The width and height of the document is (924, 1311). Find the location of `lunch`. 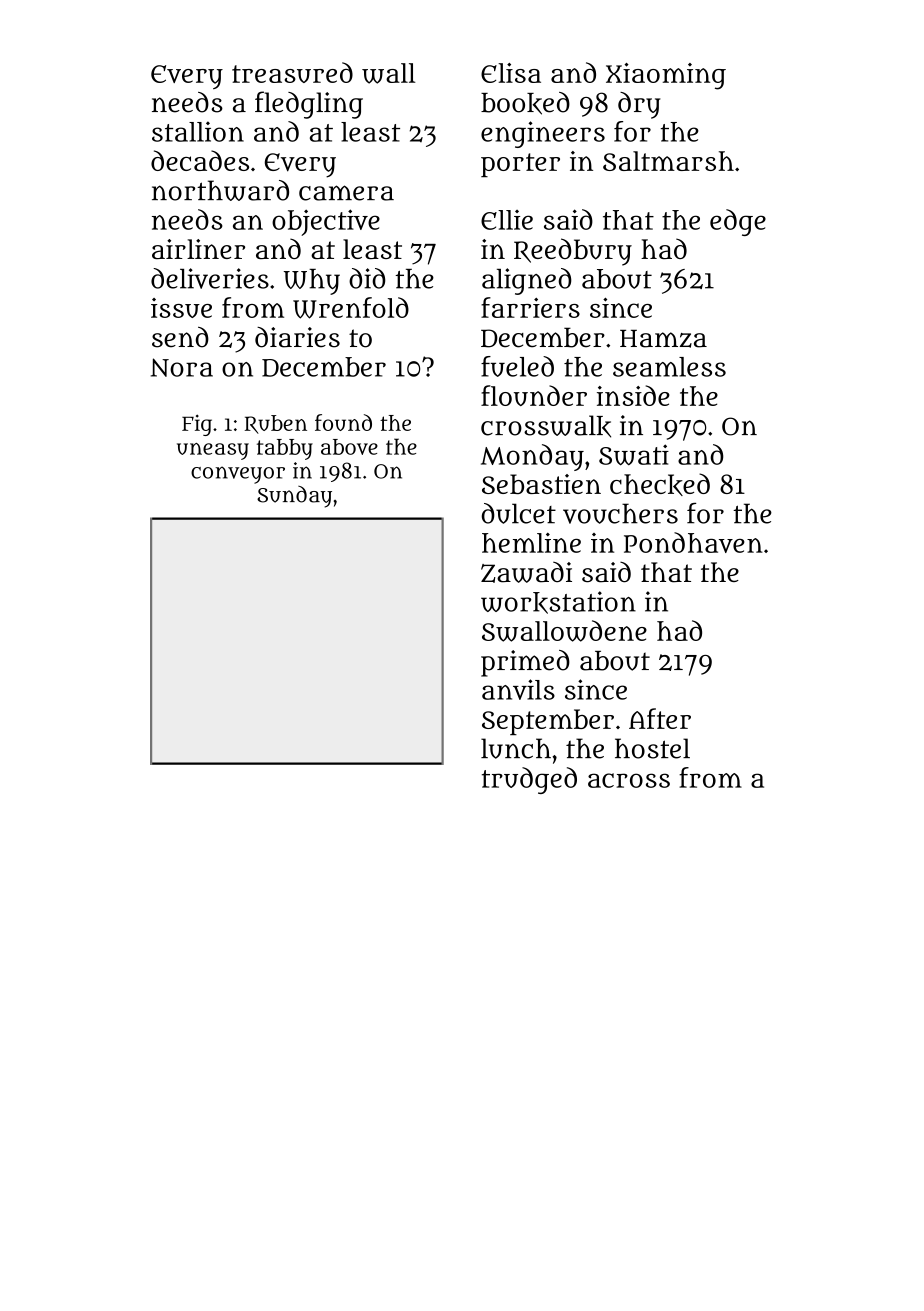

lunch is located at coordinates (516, 748).
